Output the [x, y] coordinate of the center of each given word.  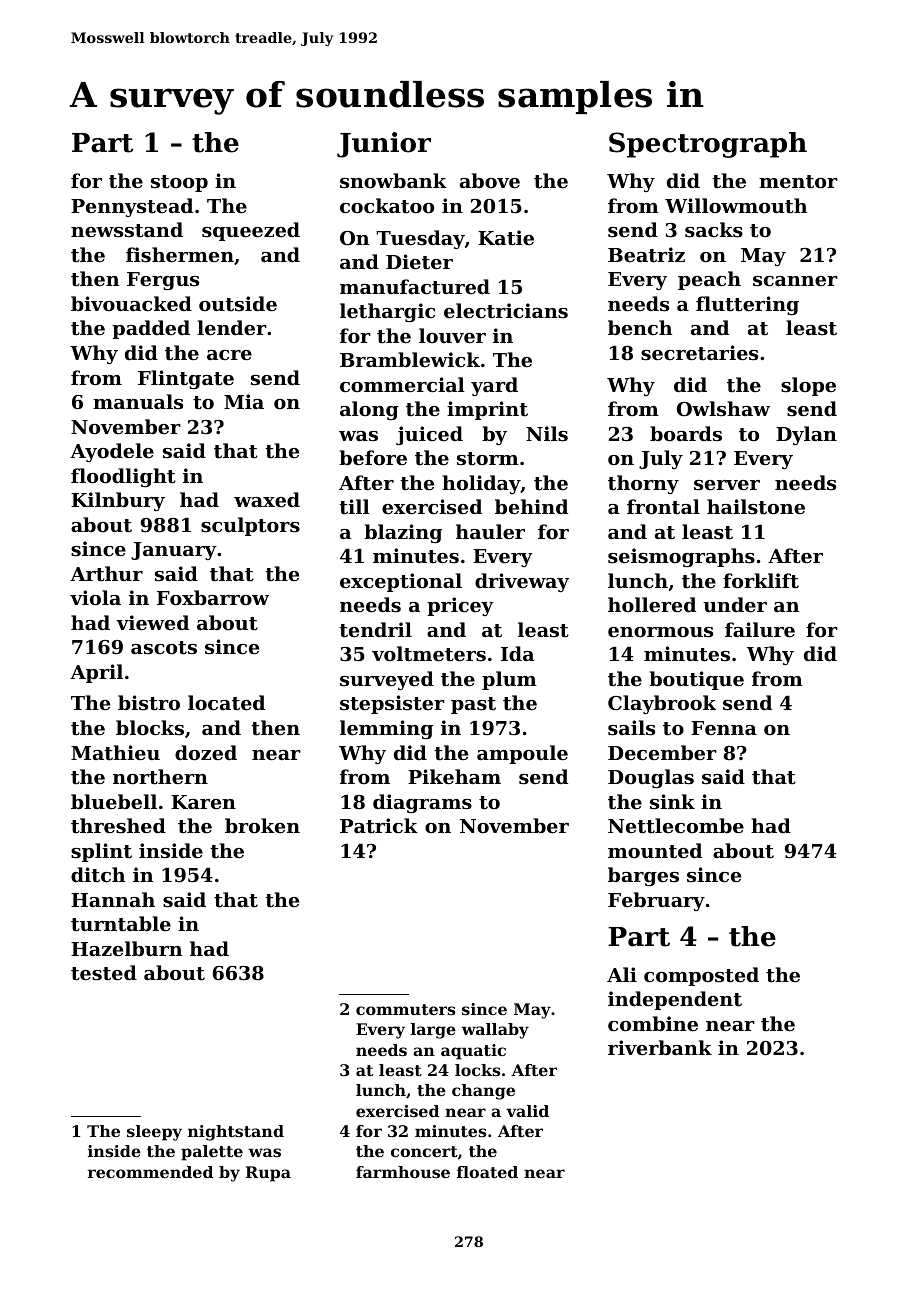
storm [488, 458]
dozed [206, 752]
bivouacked [131, 303]
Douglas [651, 778]
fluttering [747, 305]
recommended [150, 1172]
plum [509, 680]
